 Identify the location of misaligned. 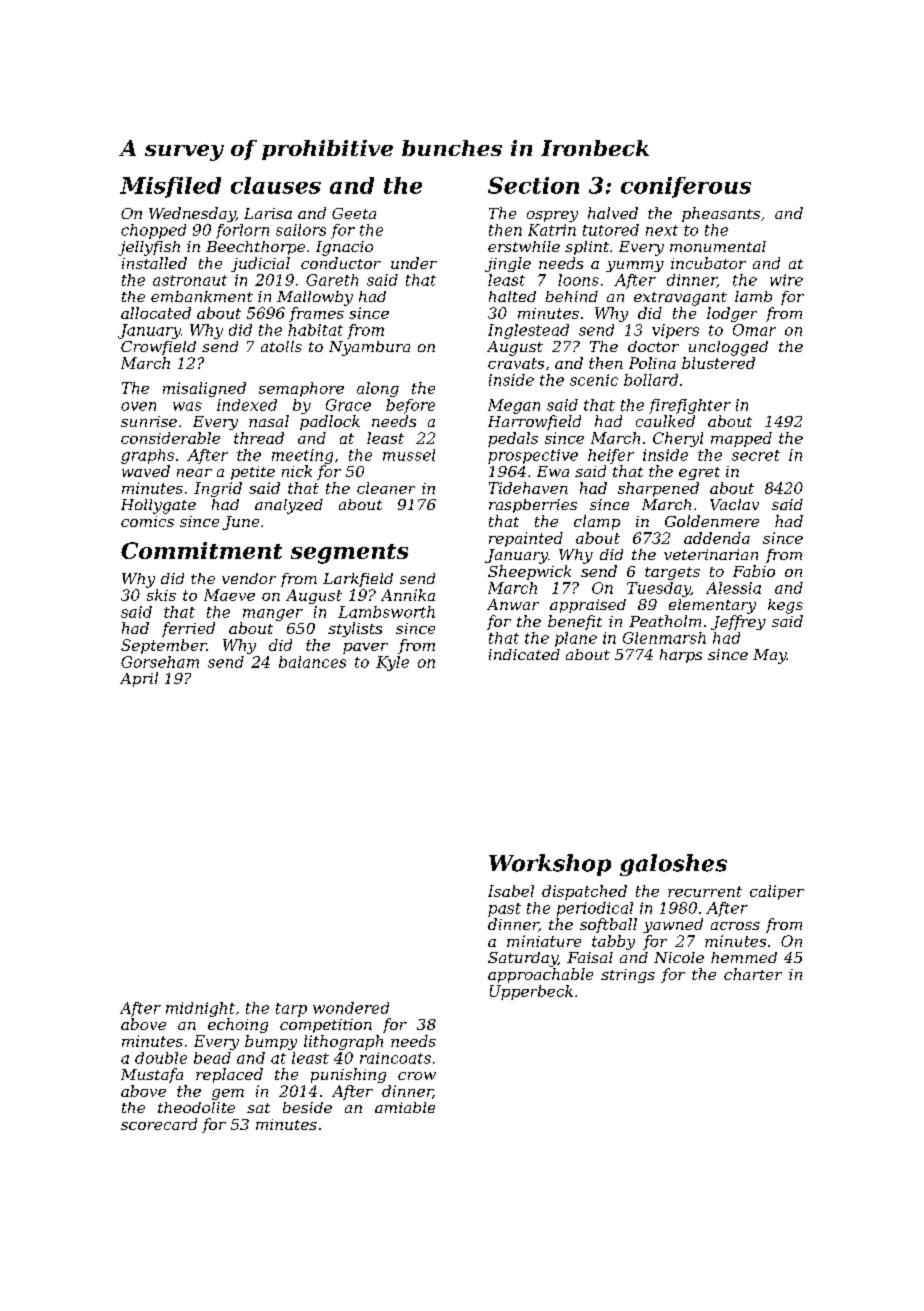
(204, 389).
